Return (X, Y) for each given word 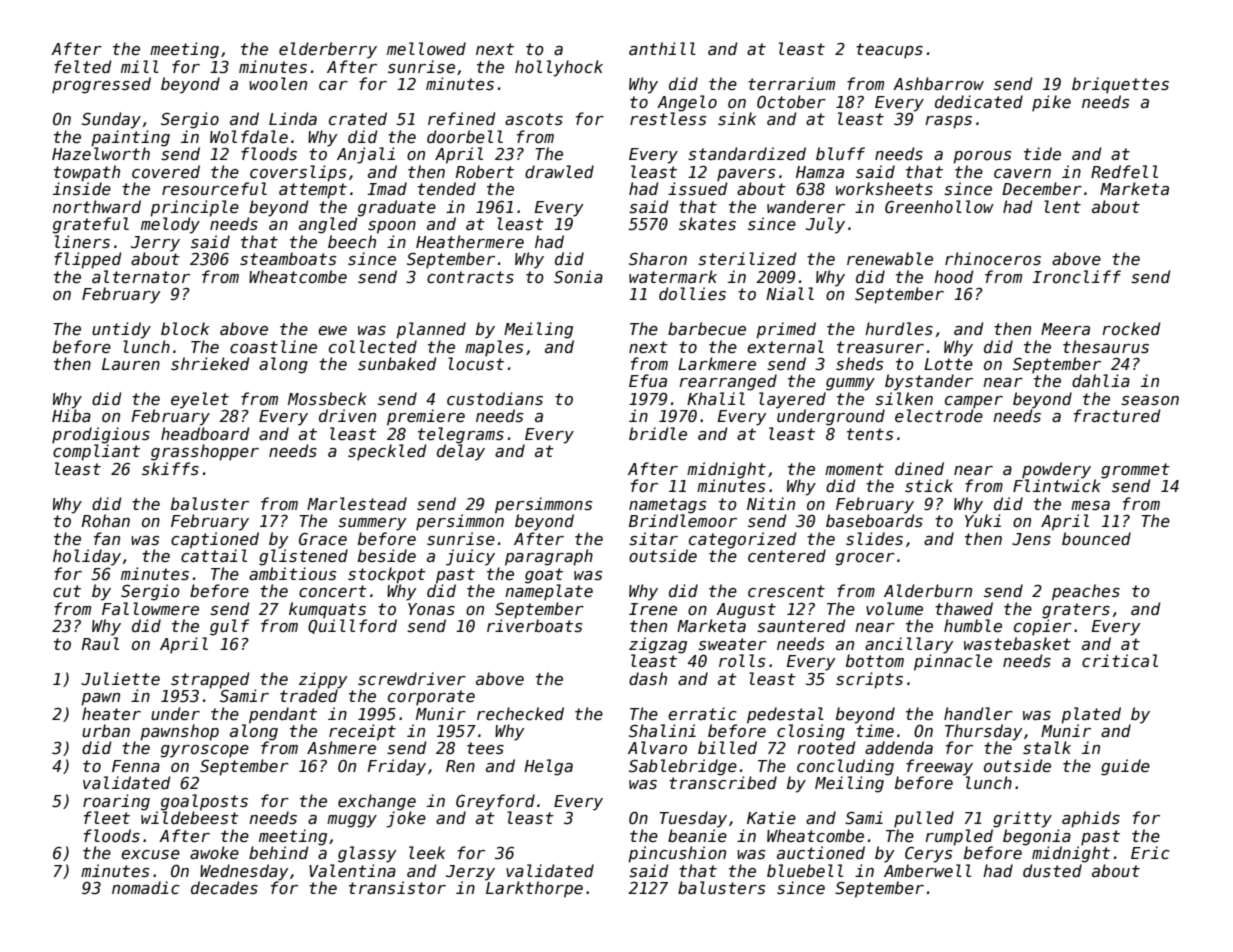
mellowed (426, 48)
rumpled (959, 837)
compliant (96, 452)
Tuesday (693, 819)
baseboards (874, 520)
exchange (377, 802)
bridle (658, 433)
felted (82, 66)
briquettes (1120, 85)
